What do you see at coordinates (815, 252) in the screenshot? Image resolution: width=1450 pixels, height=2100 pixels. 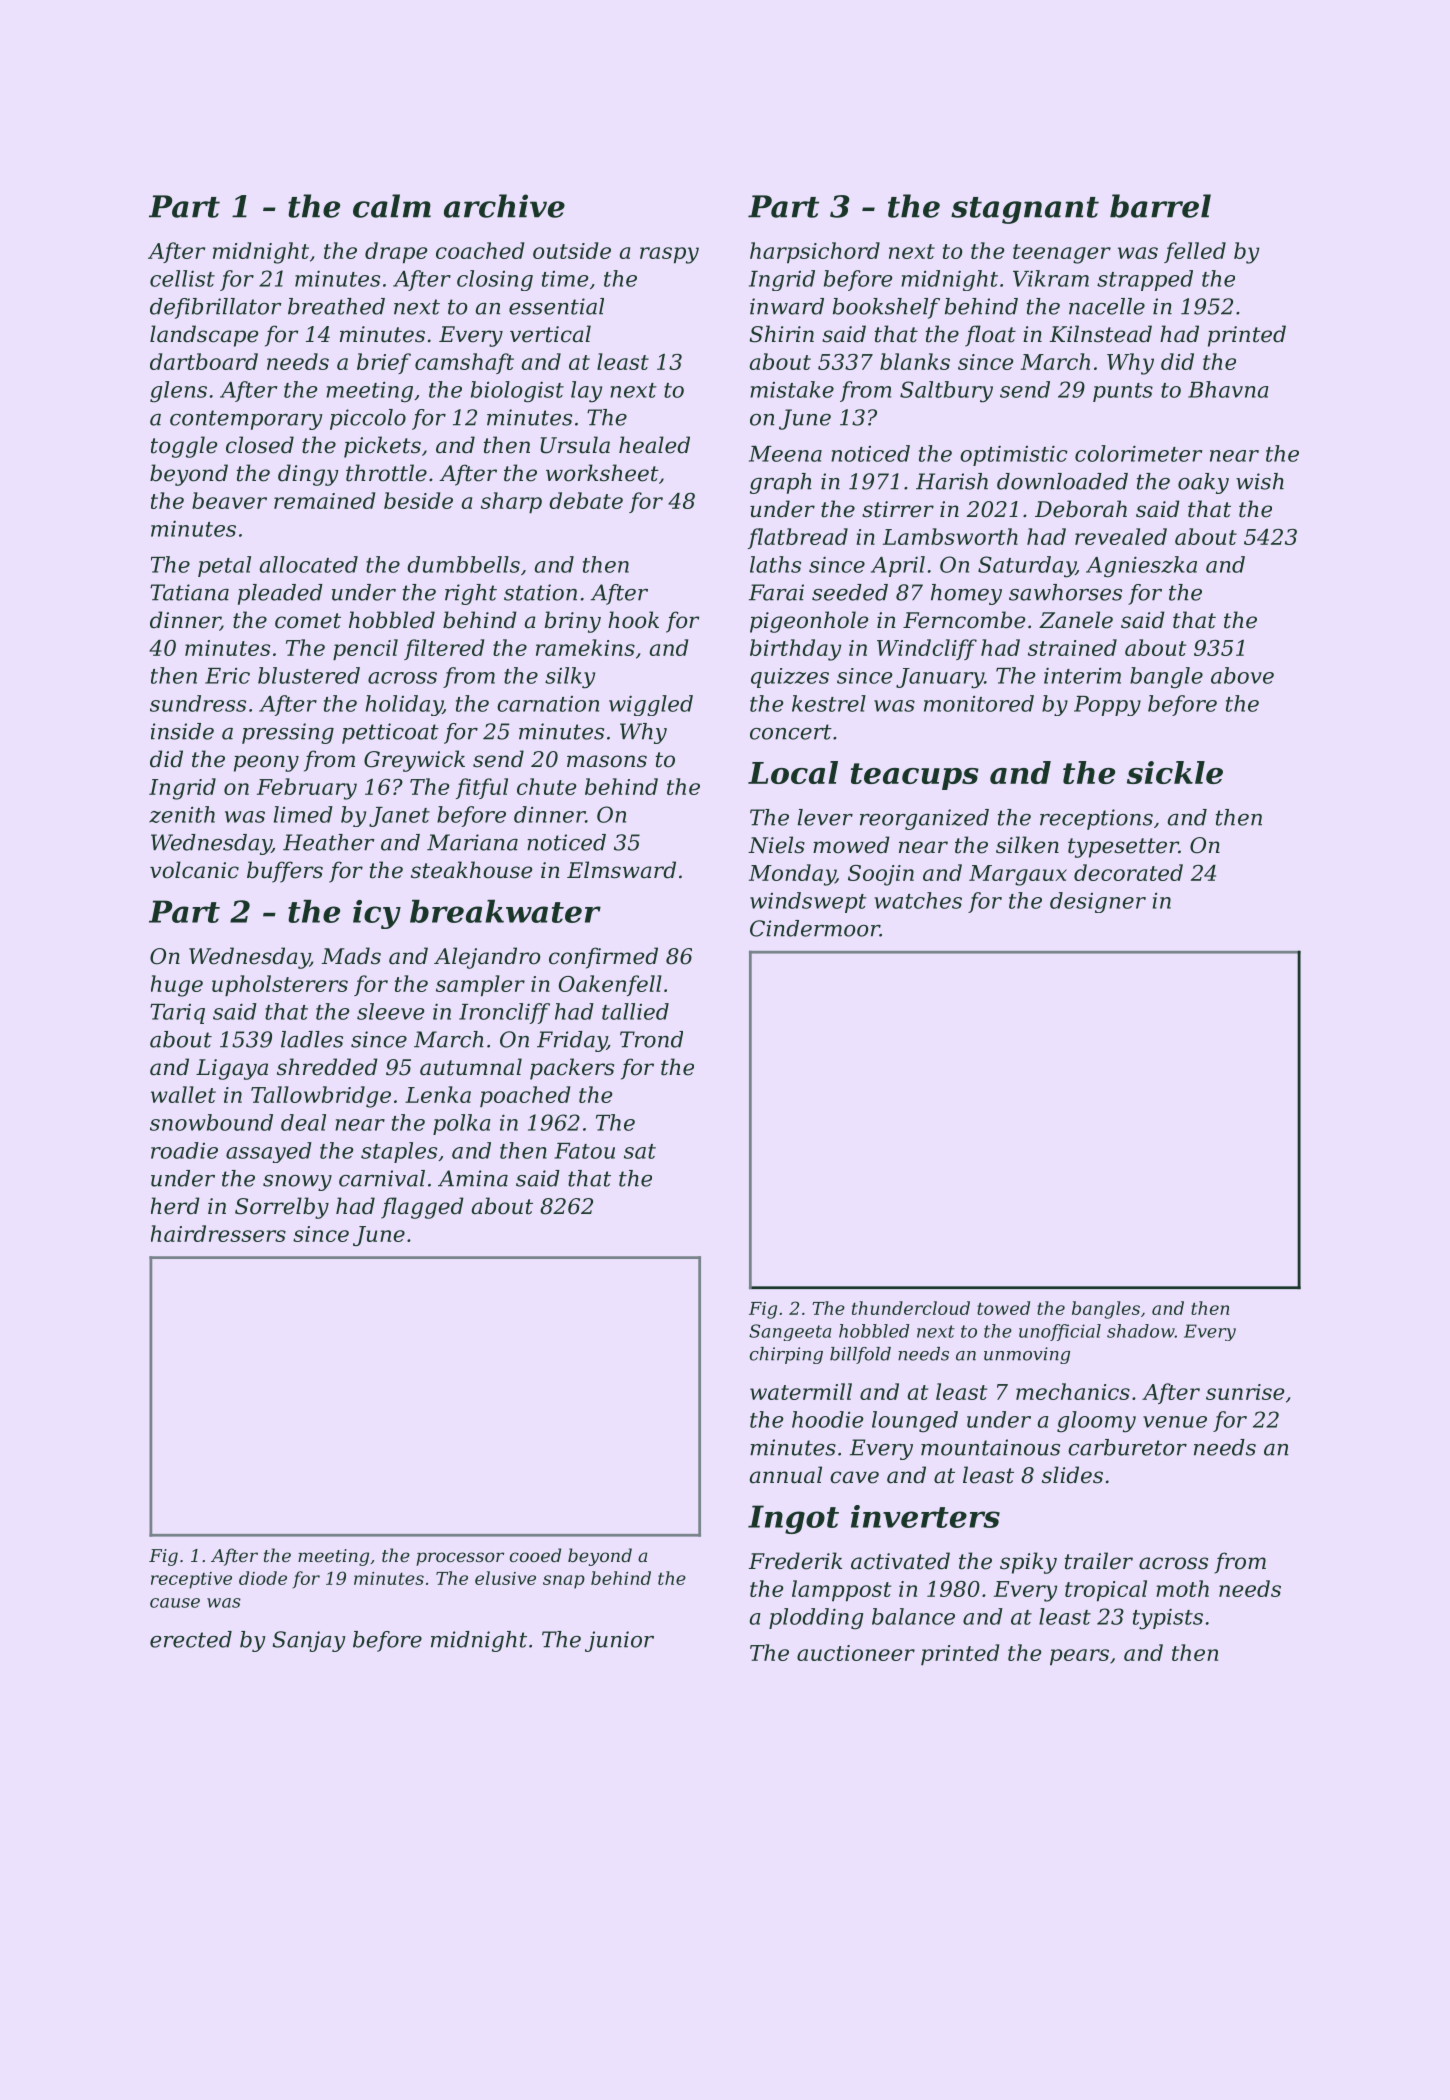 I see `harpsichord` at bounding box center [815, 252].
